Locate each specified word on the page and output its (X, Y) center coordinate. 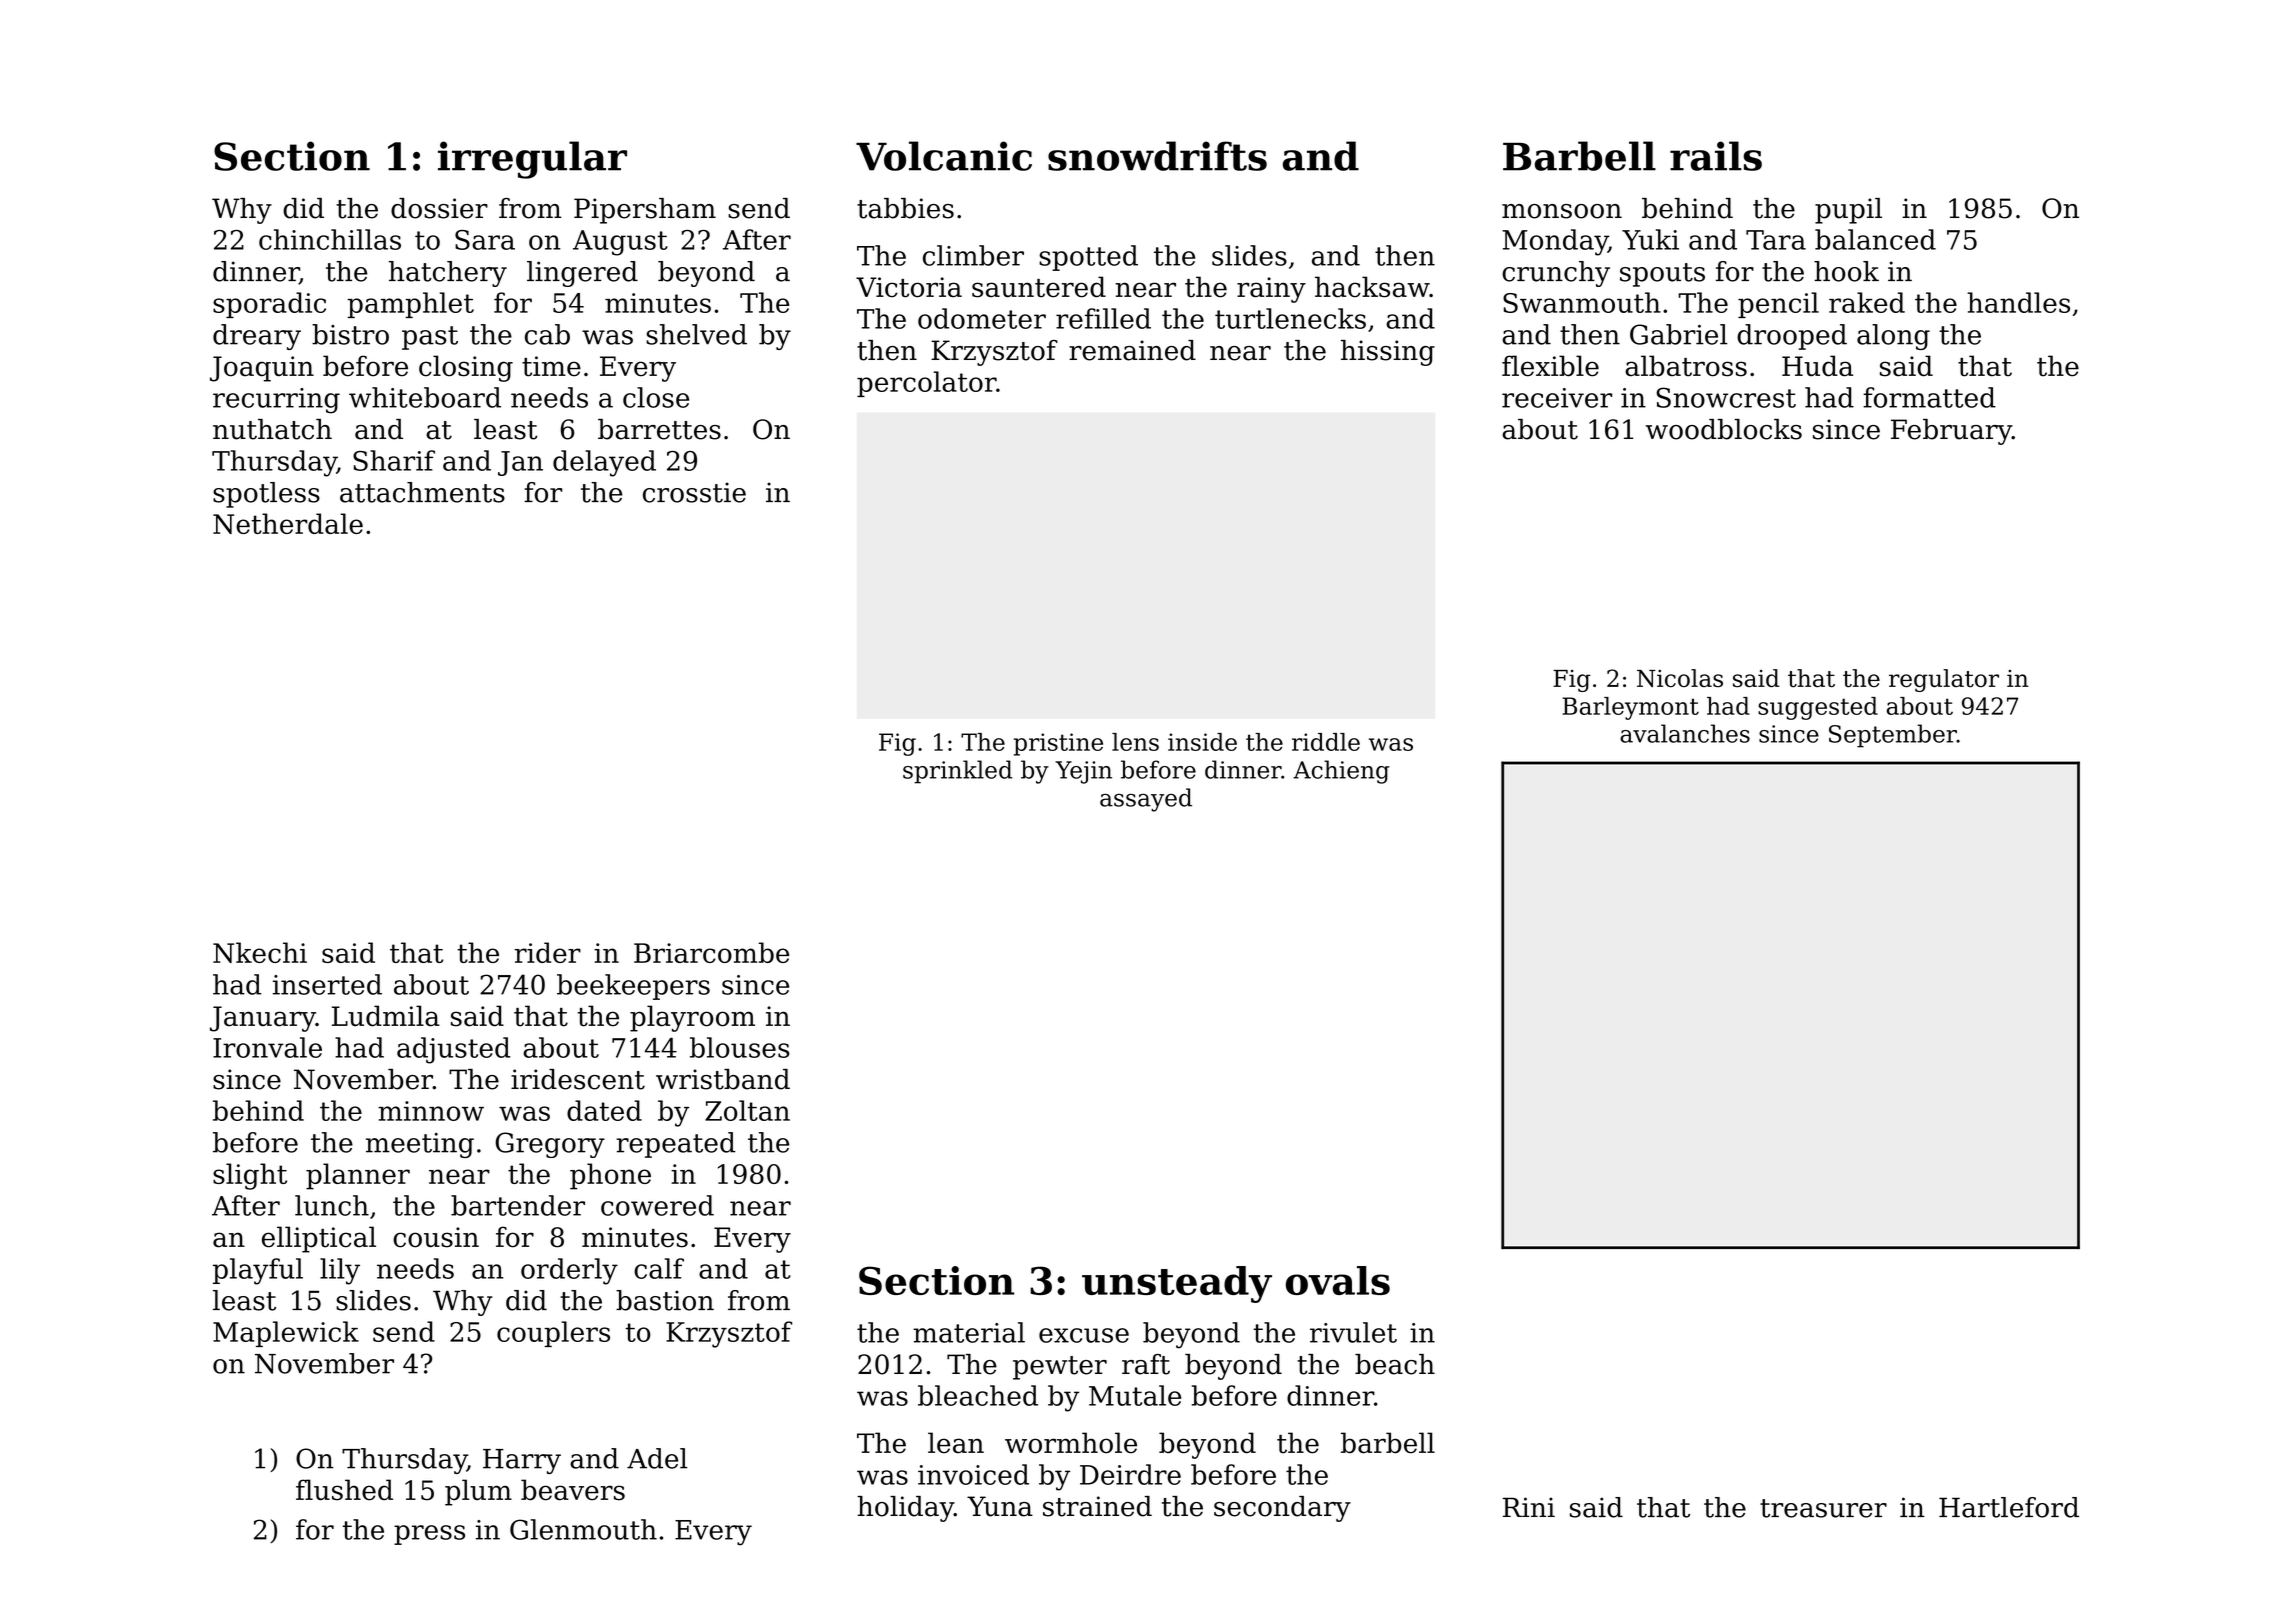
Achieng (1341, 772)
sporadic (269, 305)
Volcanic (944, 156)
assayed (1146, 800)
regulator (1944, 680)
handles (2018, 302)
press (429, 1535)
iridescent (578, 1079)
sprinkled (958, 772)
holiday (905, 1509)
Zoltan (747, 1110)
